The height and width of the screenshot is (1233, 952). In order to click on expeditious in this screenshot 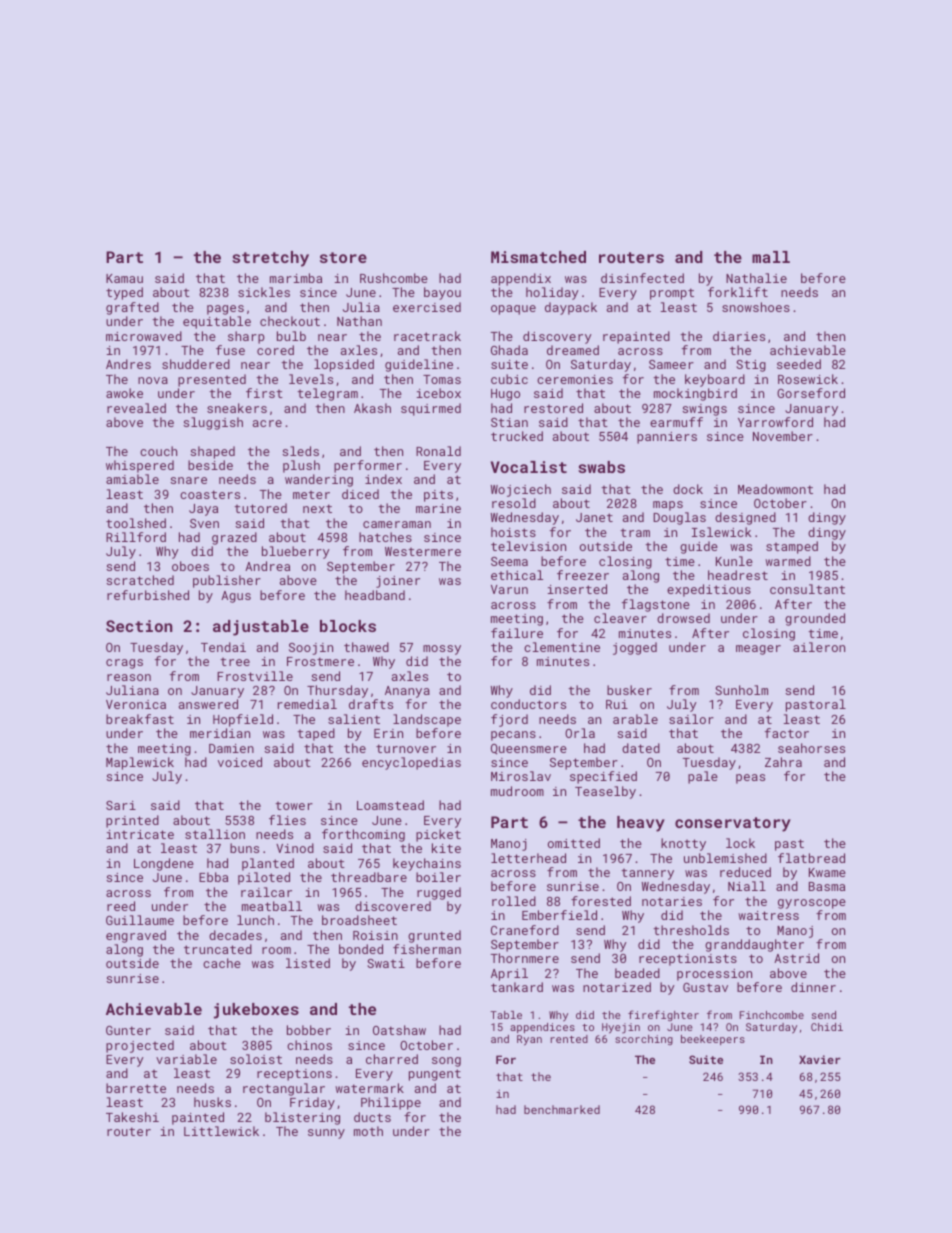, I will do `click(709, 590)`.
